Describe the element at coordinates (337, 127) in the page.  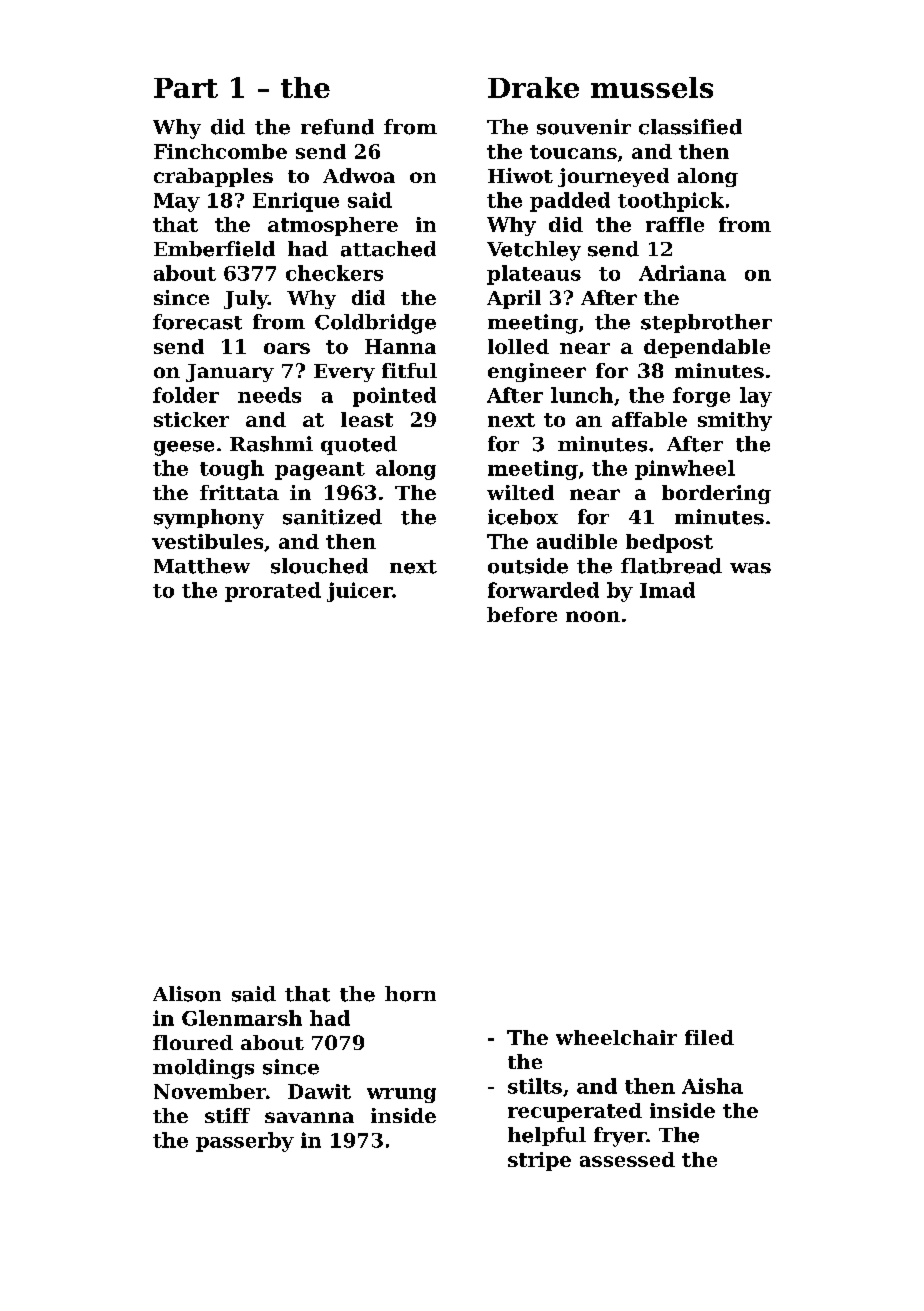
I see `refund` at that location.
